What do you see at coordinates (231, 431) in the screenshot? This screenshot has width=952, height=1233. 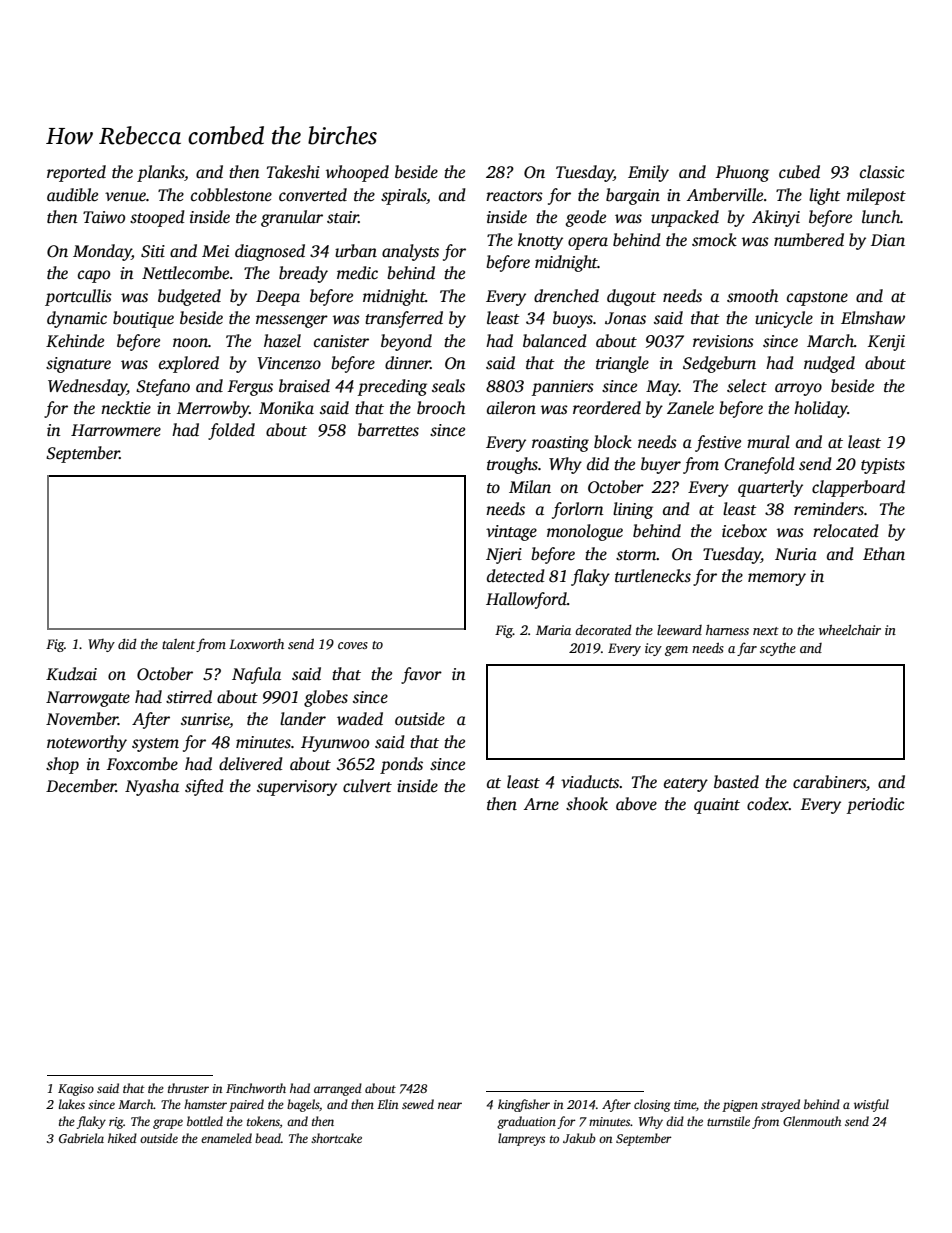 I see `folded` at bounding box center [231, 431].
